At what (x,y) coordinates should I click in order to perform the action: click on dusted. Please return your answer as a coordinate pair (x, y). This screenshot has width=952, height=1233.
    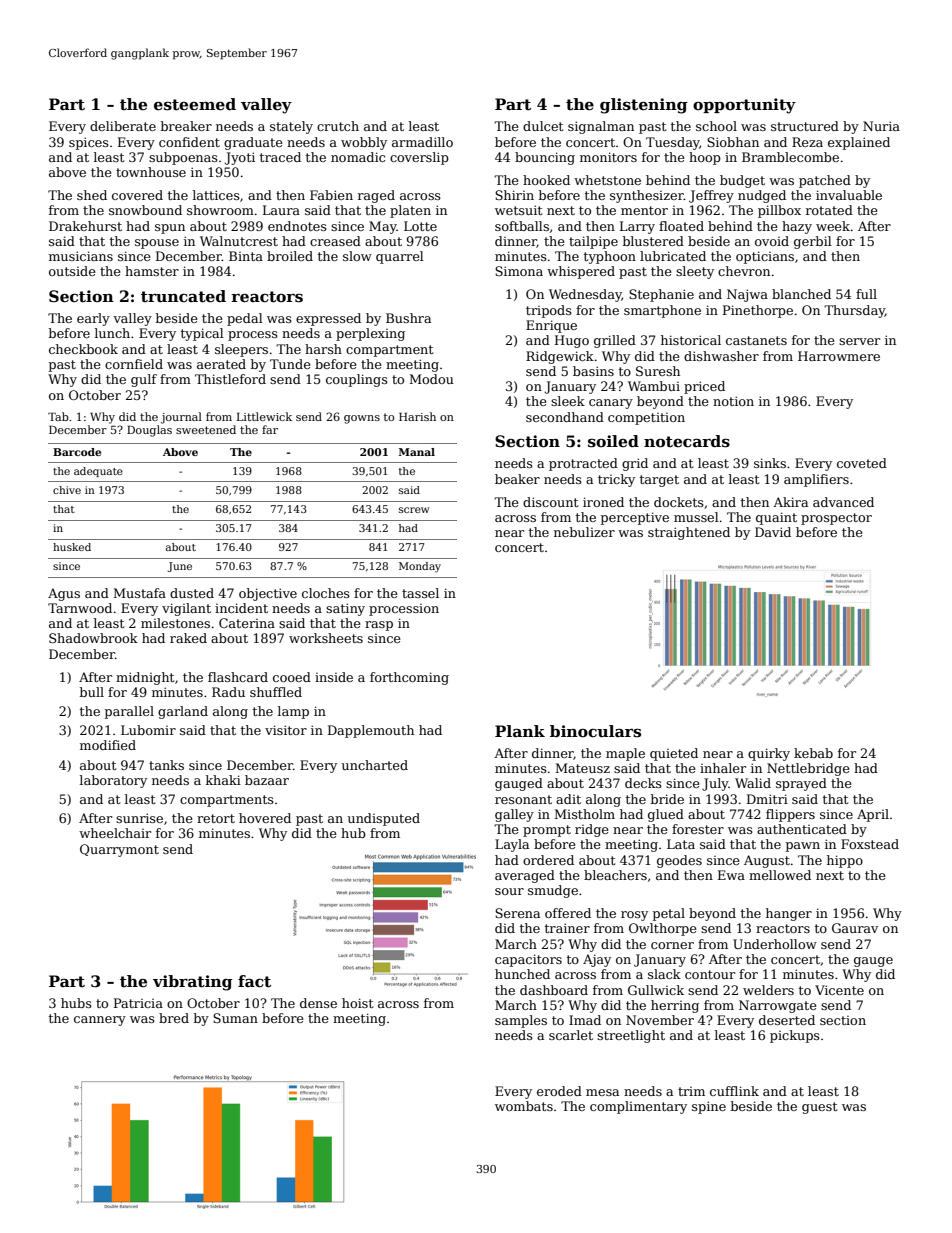
    Looking at the image, I should click on (192, 593).
